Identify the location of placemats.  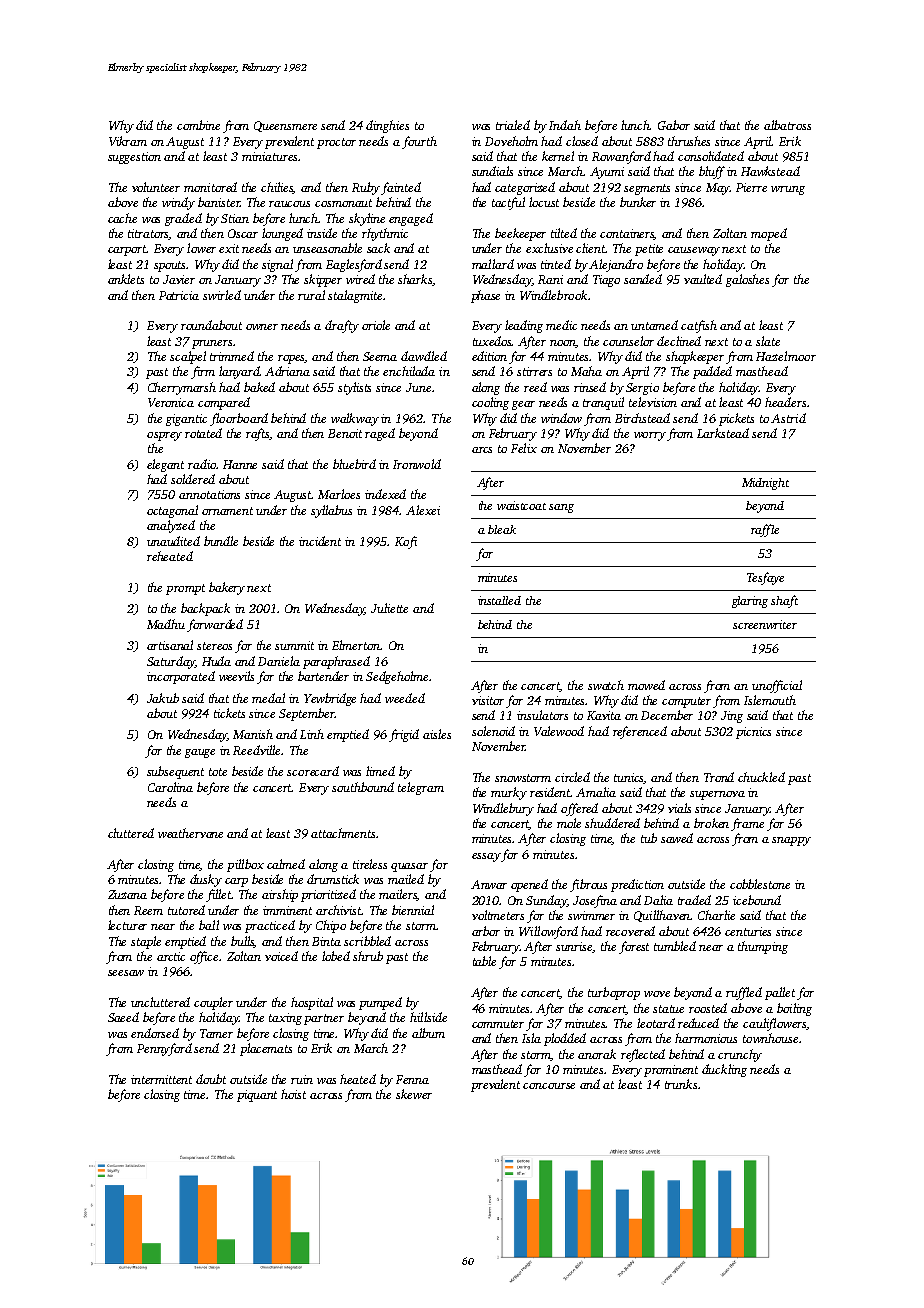
(266, 1049).
